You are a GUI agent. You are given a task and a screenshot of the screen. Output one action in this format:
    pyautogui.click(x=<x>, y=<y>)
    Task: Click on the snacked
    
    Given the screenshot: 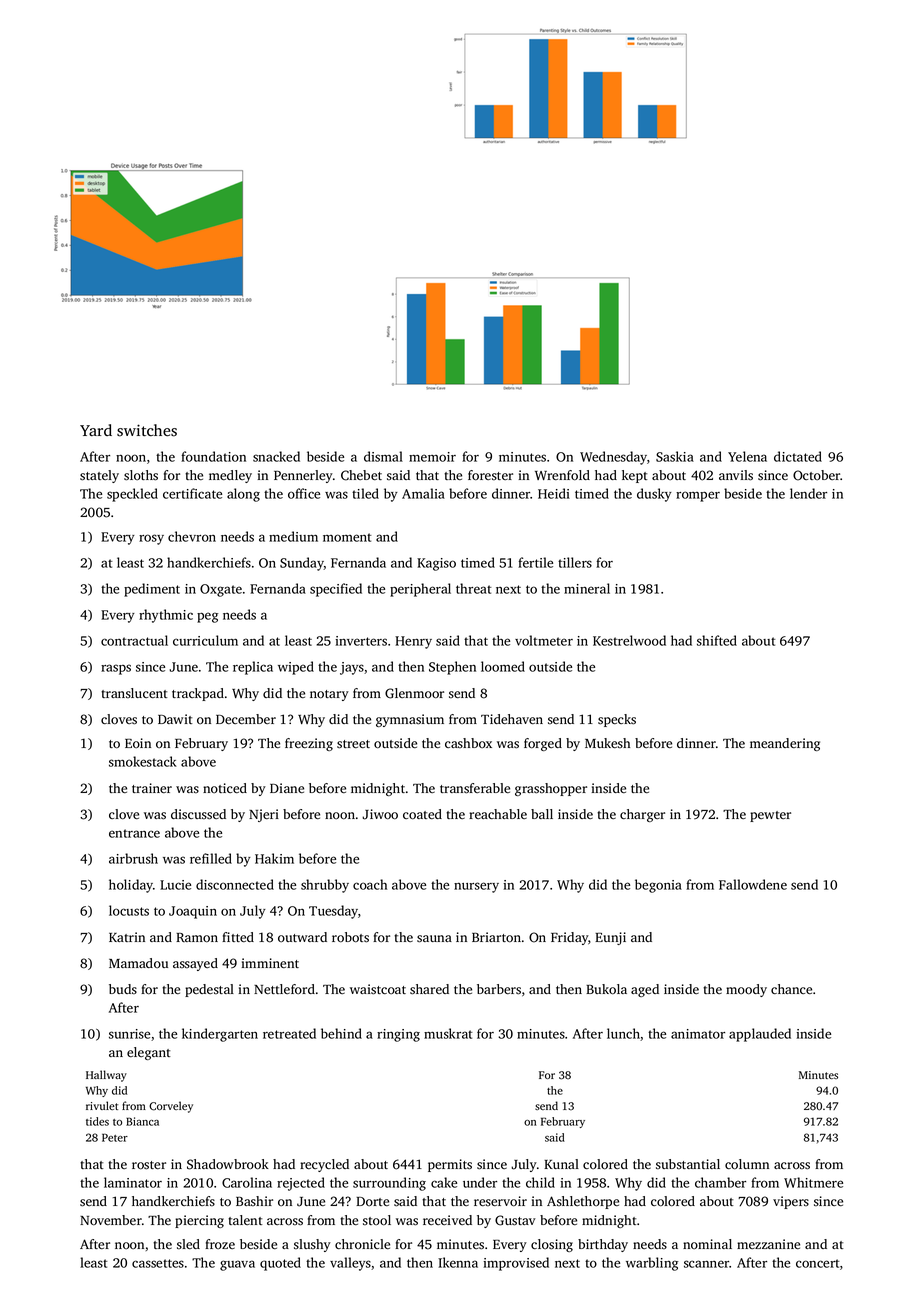 What is the action you would take?
    pyautogui.click(x=276, y=456)
